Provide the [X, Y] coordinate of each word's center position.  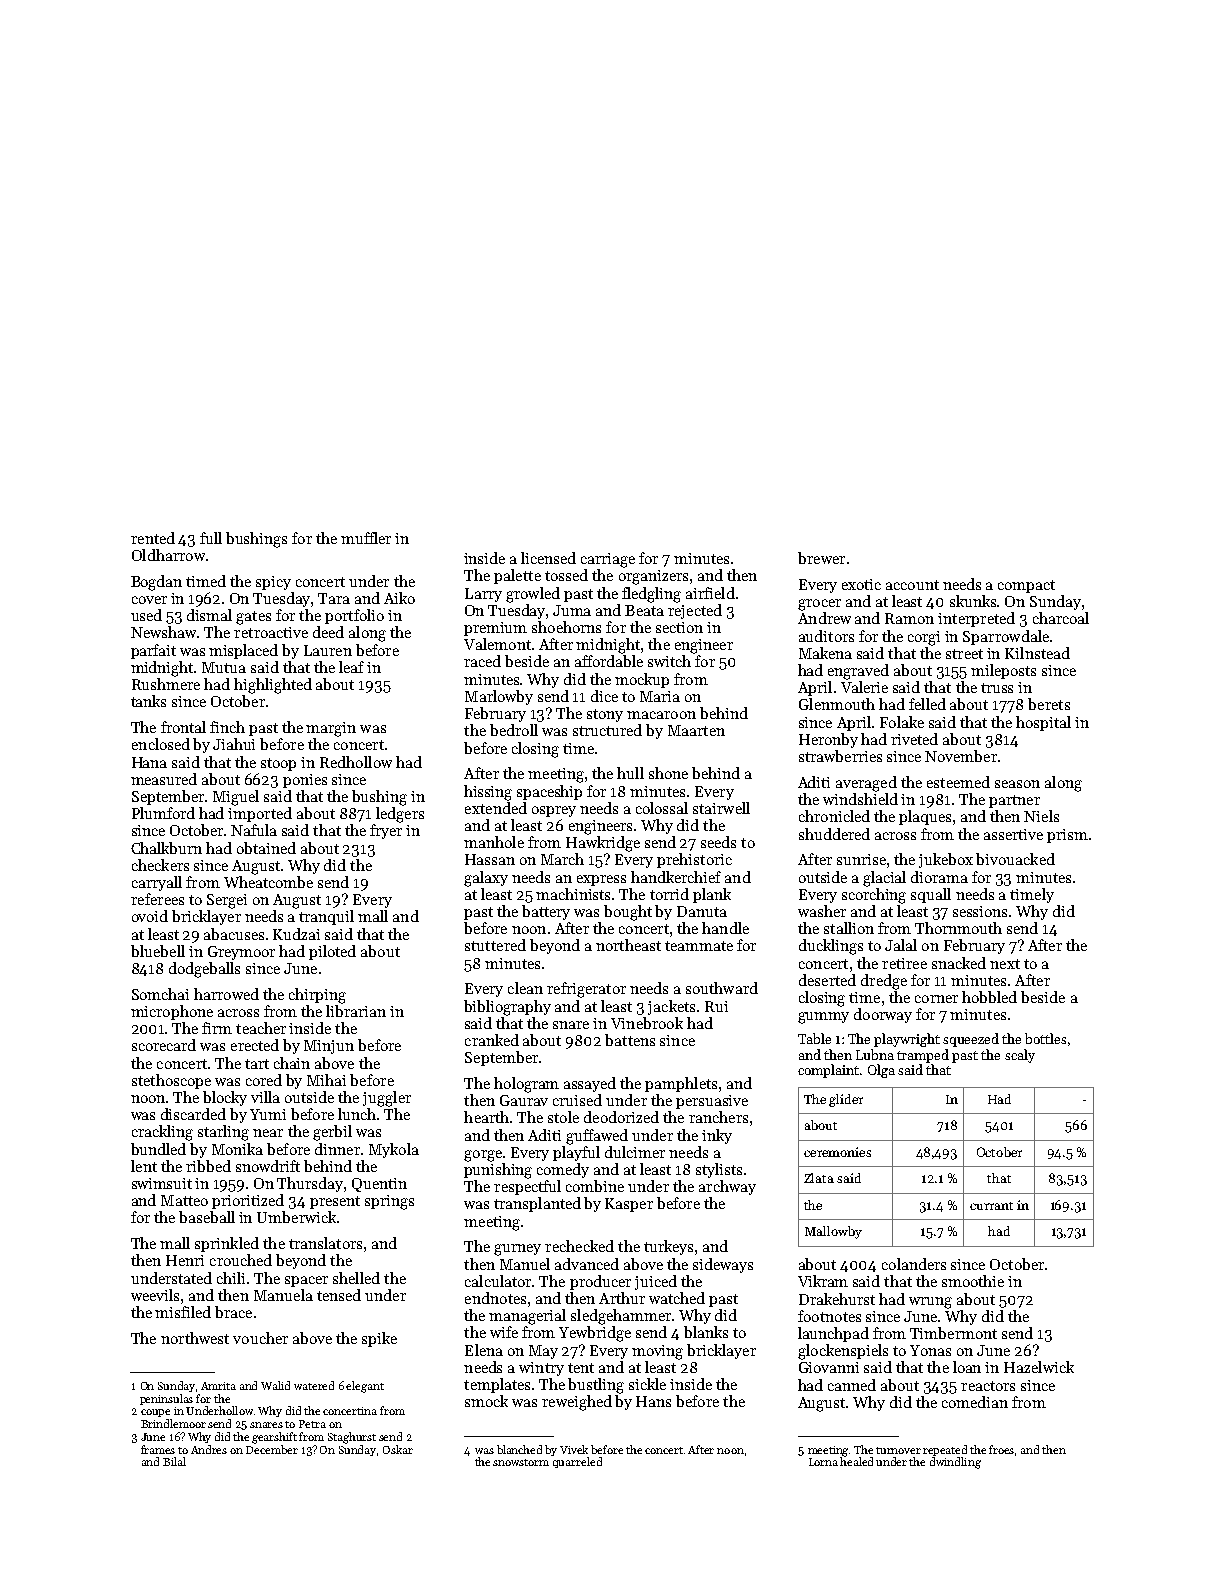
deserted [827, 980]
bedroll [514, 730]
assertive [1013, 834]
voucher [260, 1338]
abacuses [234, 934]
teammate [699, 946]
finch [227, 727]
